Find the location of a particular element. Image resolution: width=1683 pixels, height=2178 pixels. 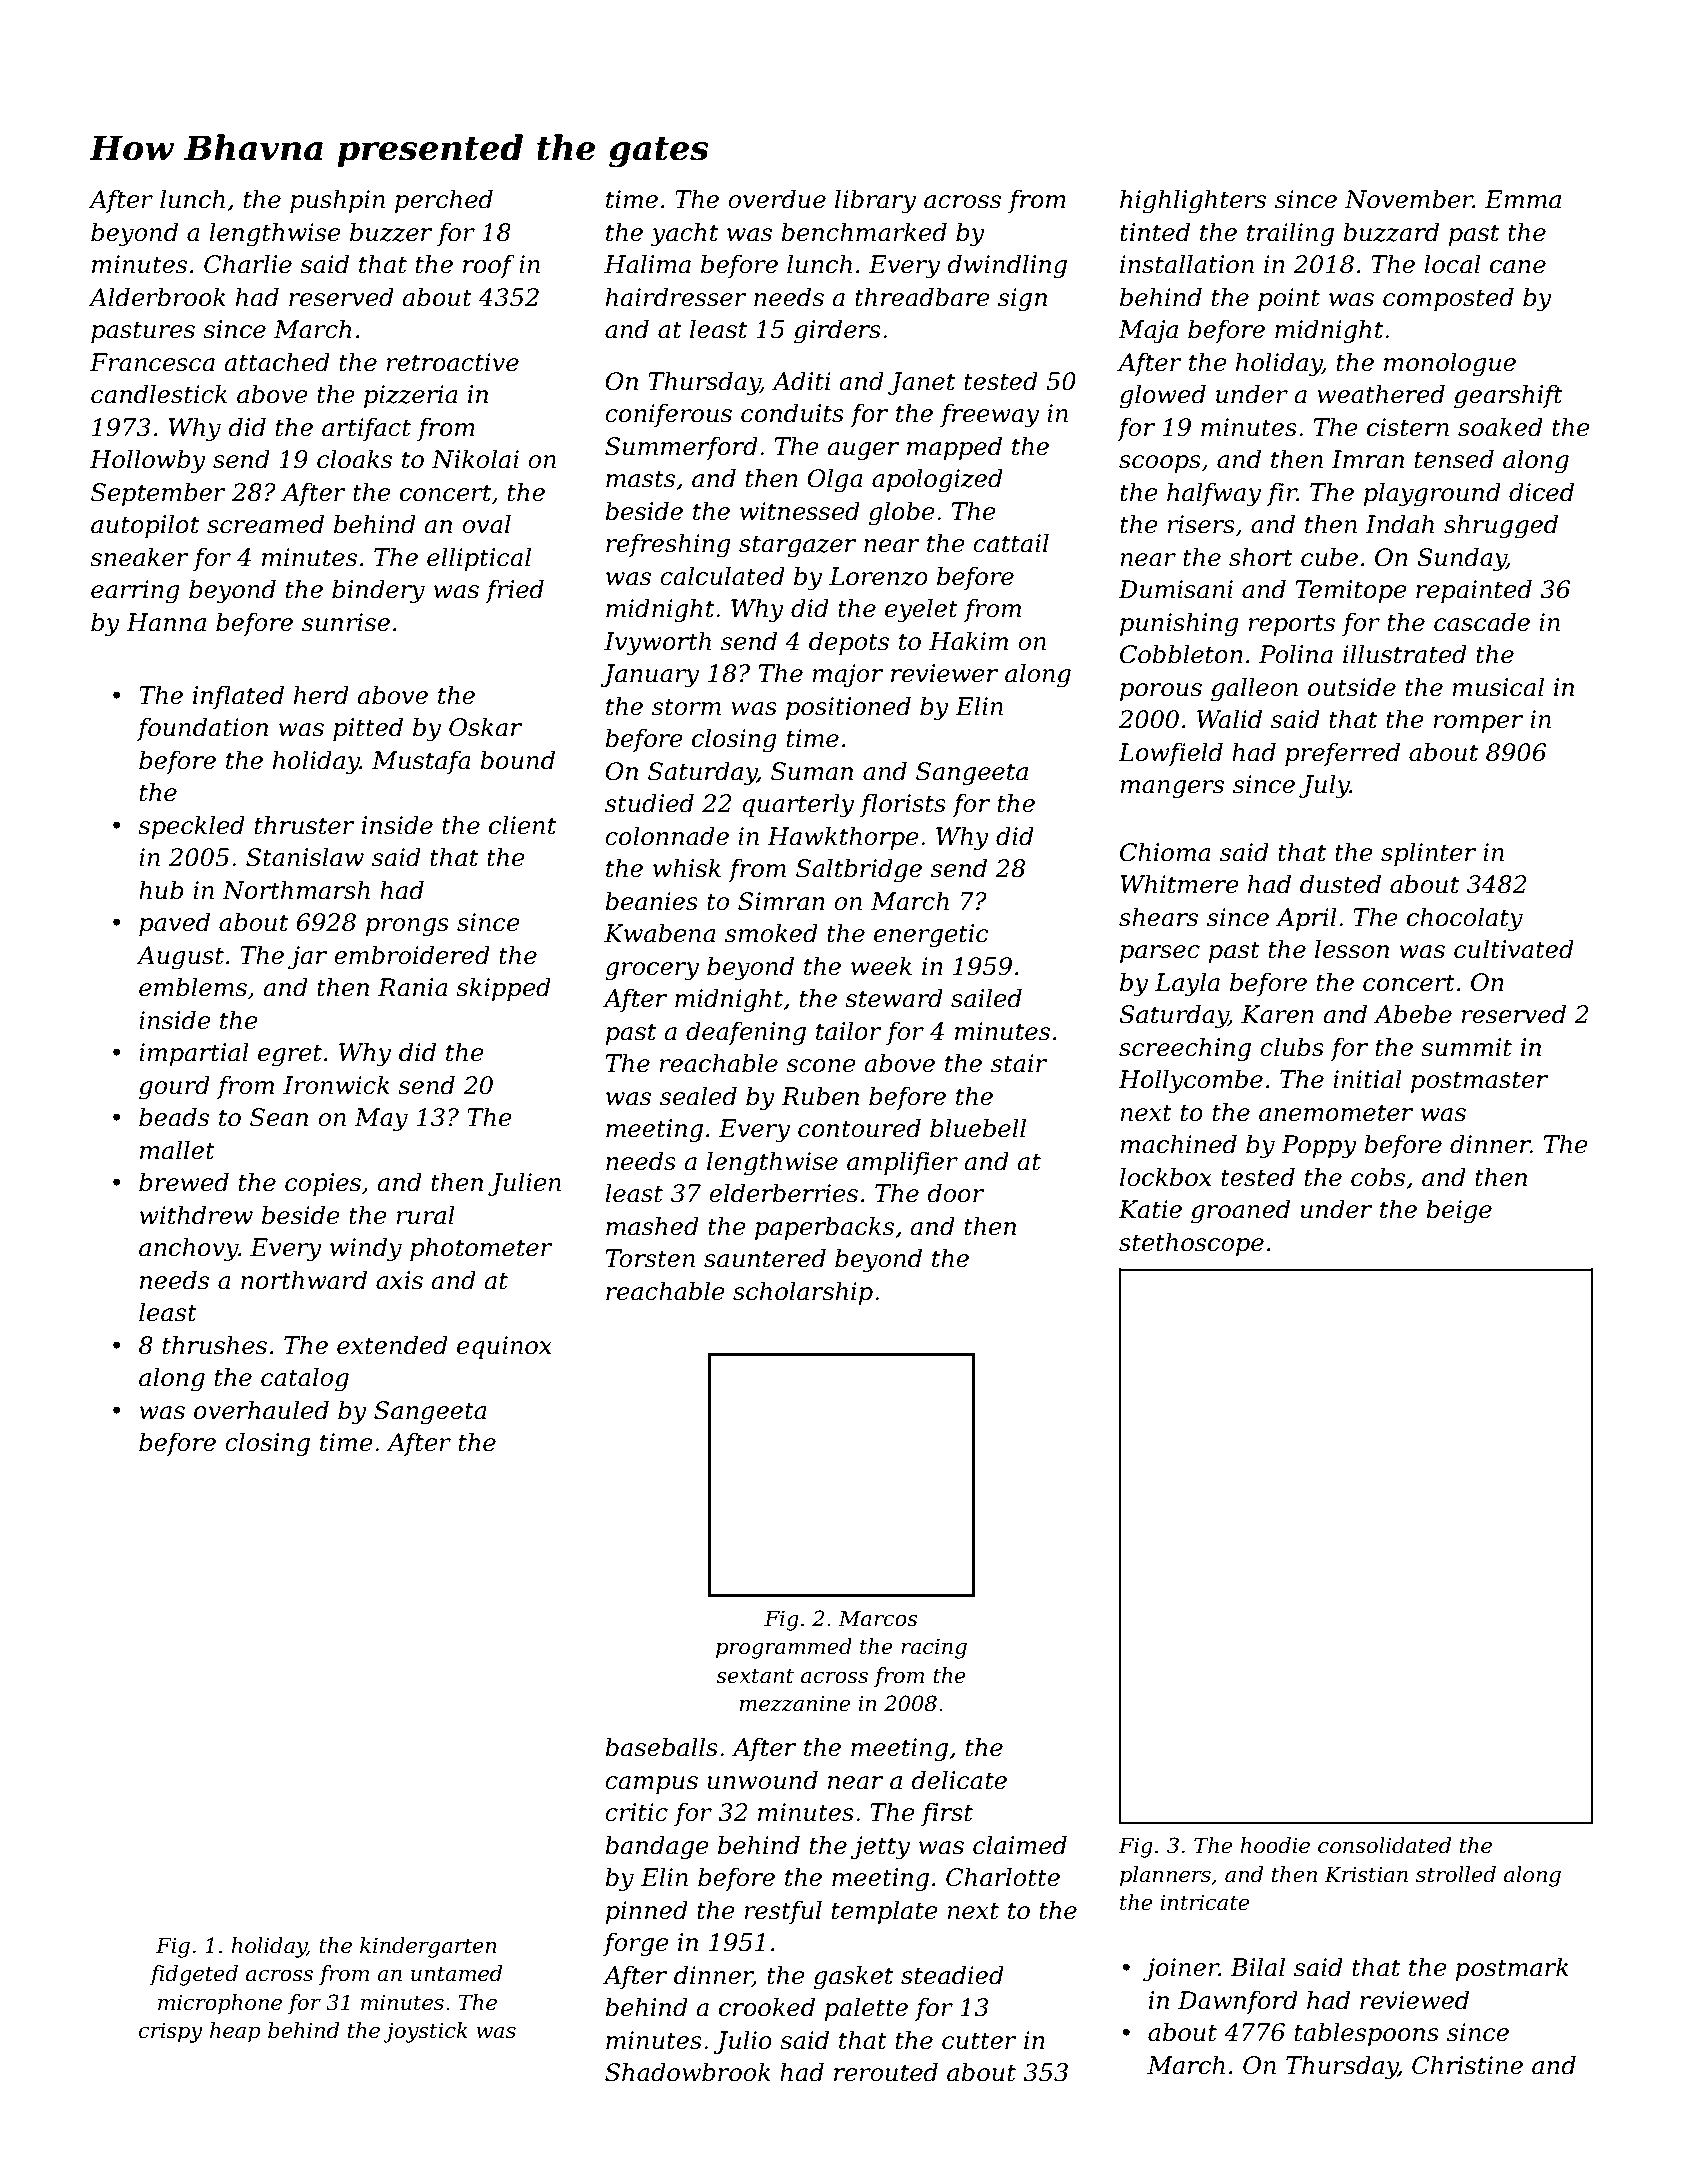

rerouted is located at coordinates (886, 2072).
